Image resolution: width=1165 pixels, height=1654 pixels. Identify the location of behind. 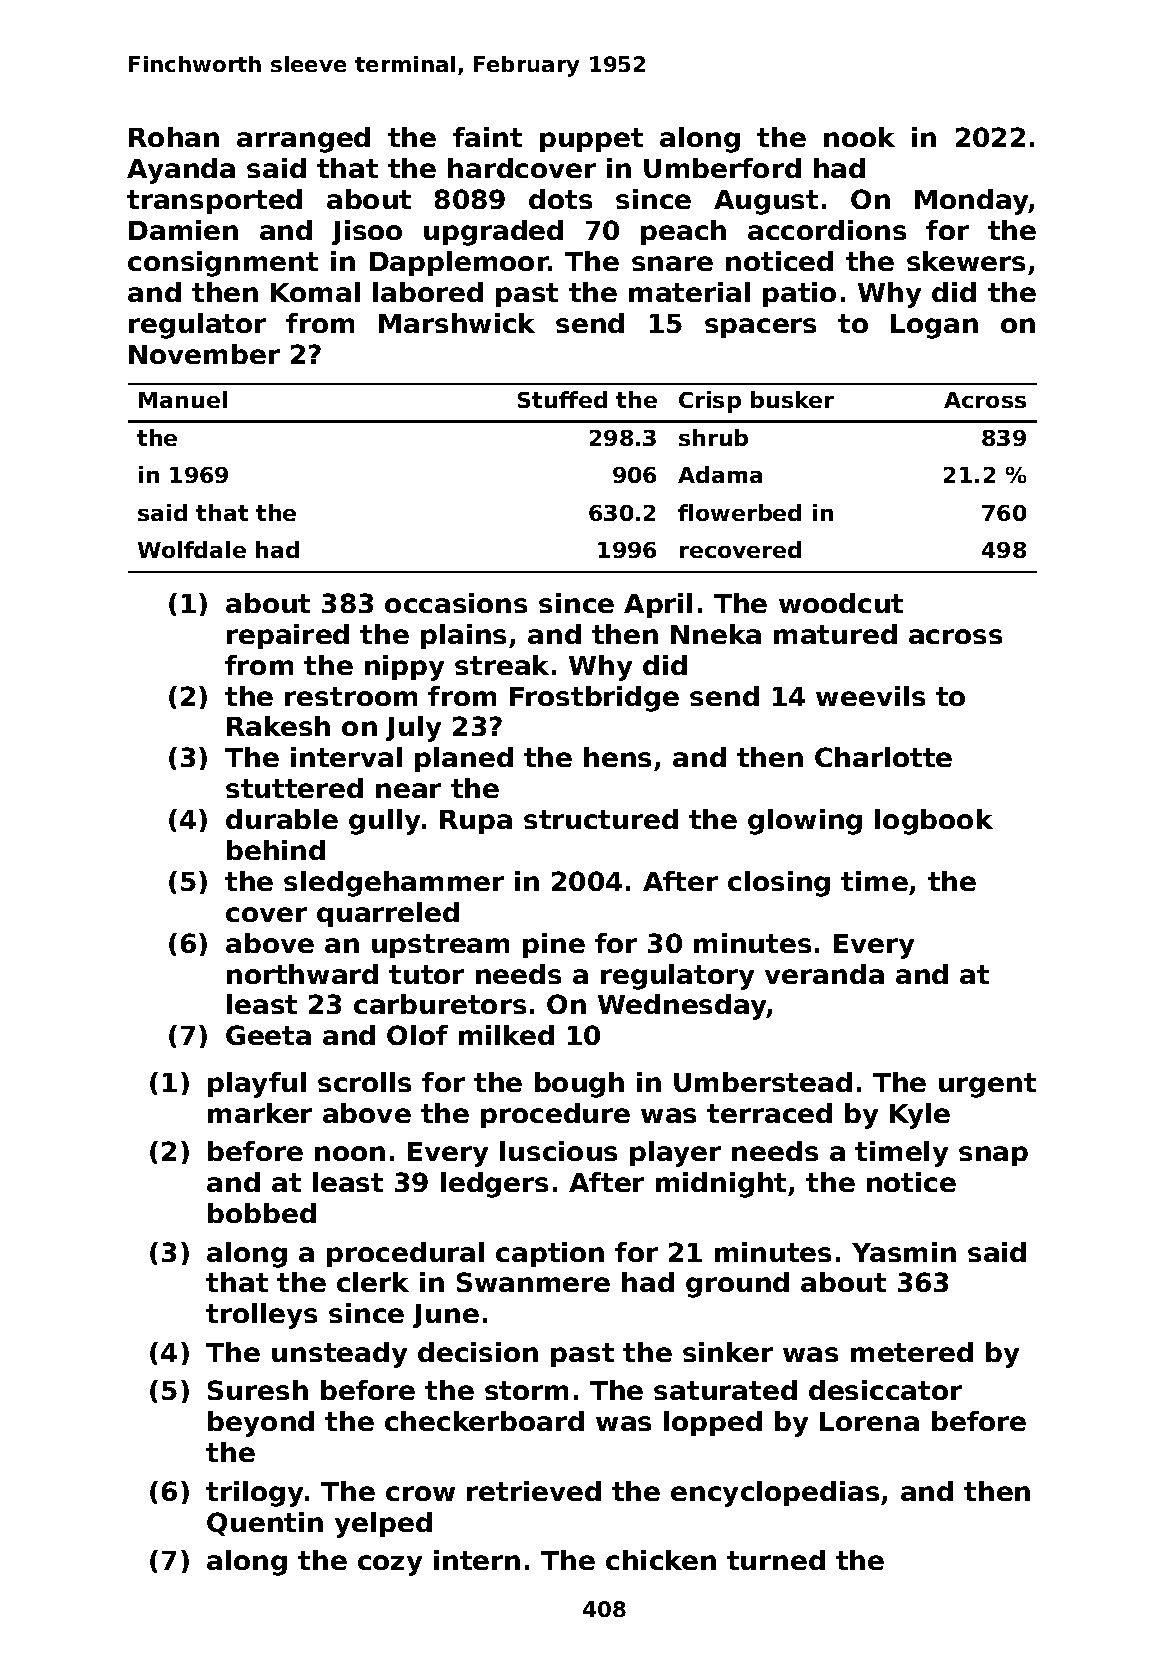
(276, 850).
